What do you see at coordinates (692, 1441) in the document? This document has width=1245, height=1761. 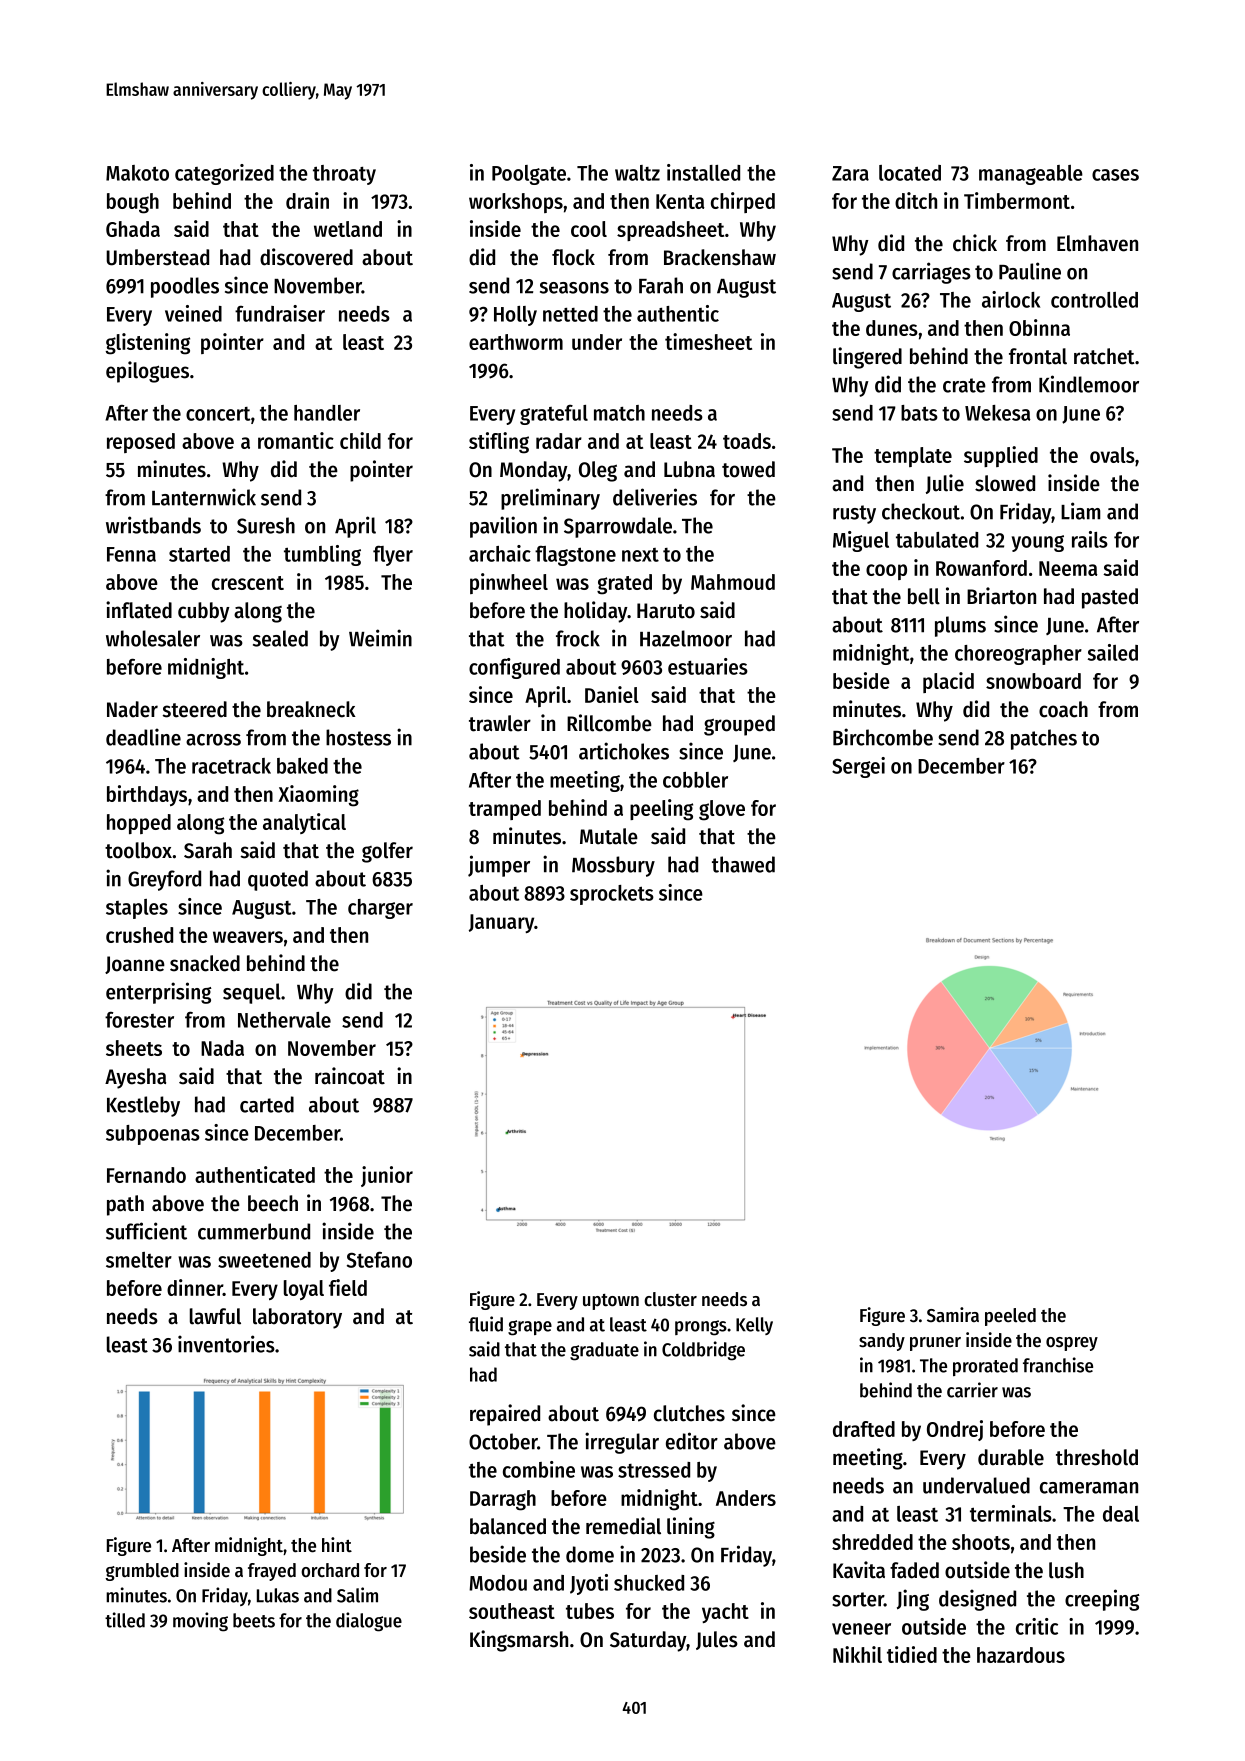 I see `editor` at bounding box center [692, 1441].
